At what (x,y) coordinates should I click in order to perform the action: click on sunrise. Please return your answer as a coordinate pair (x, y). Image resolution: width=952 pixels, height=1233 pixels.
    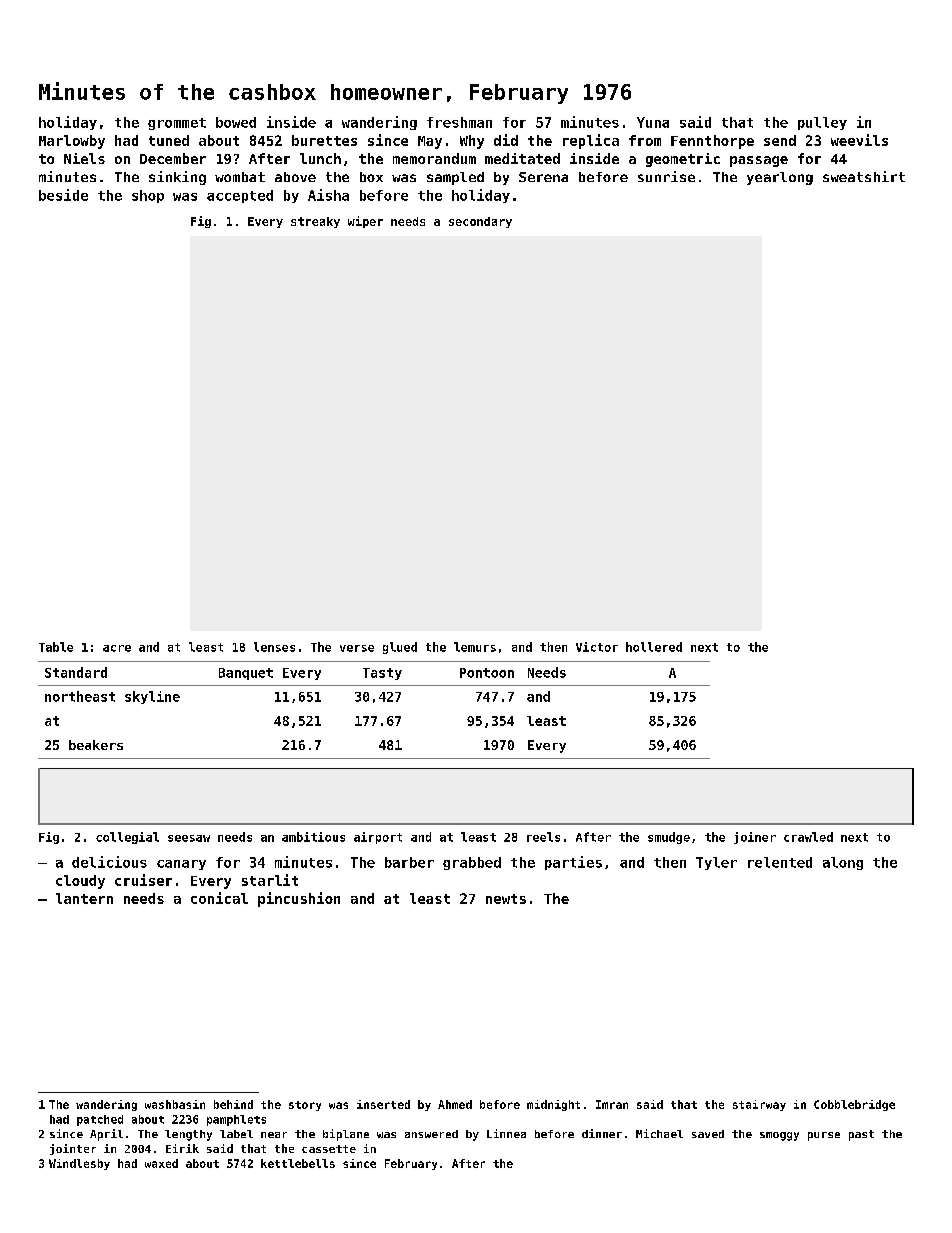
    Looking at the image, I should click on (666, 176).
